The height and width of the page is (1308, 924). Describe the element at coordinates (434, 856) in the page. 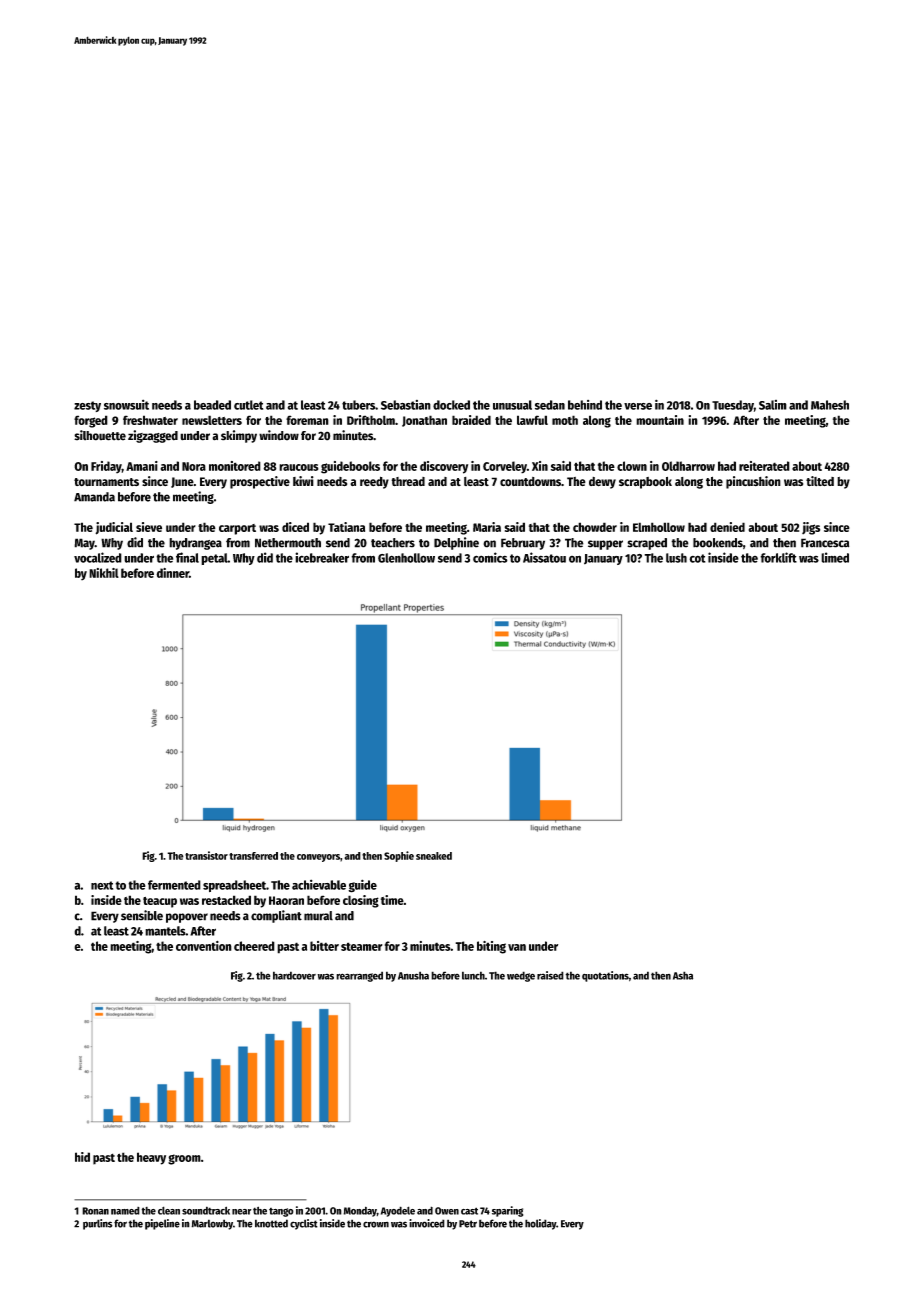

I see `sneaked` at that location.
